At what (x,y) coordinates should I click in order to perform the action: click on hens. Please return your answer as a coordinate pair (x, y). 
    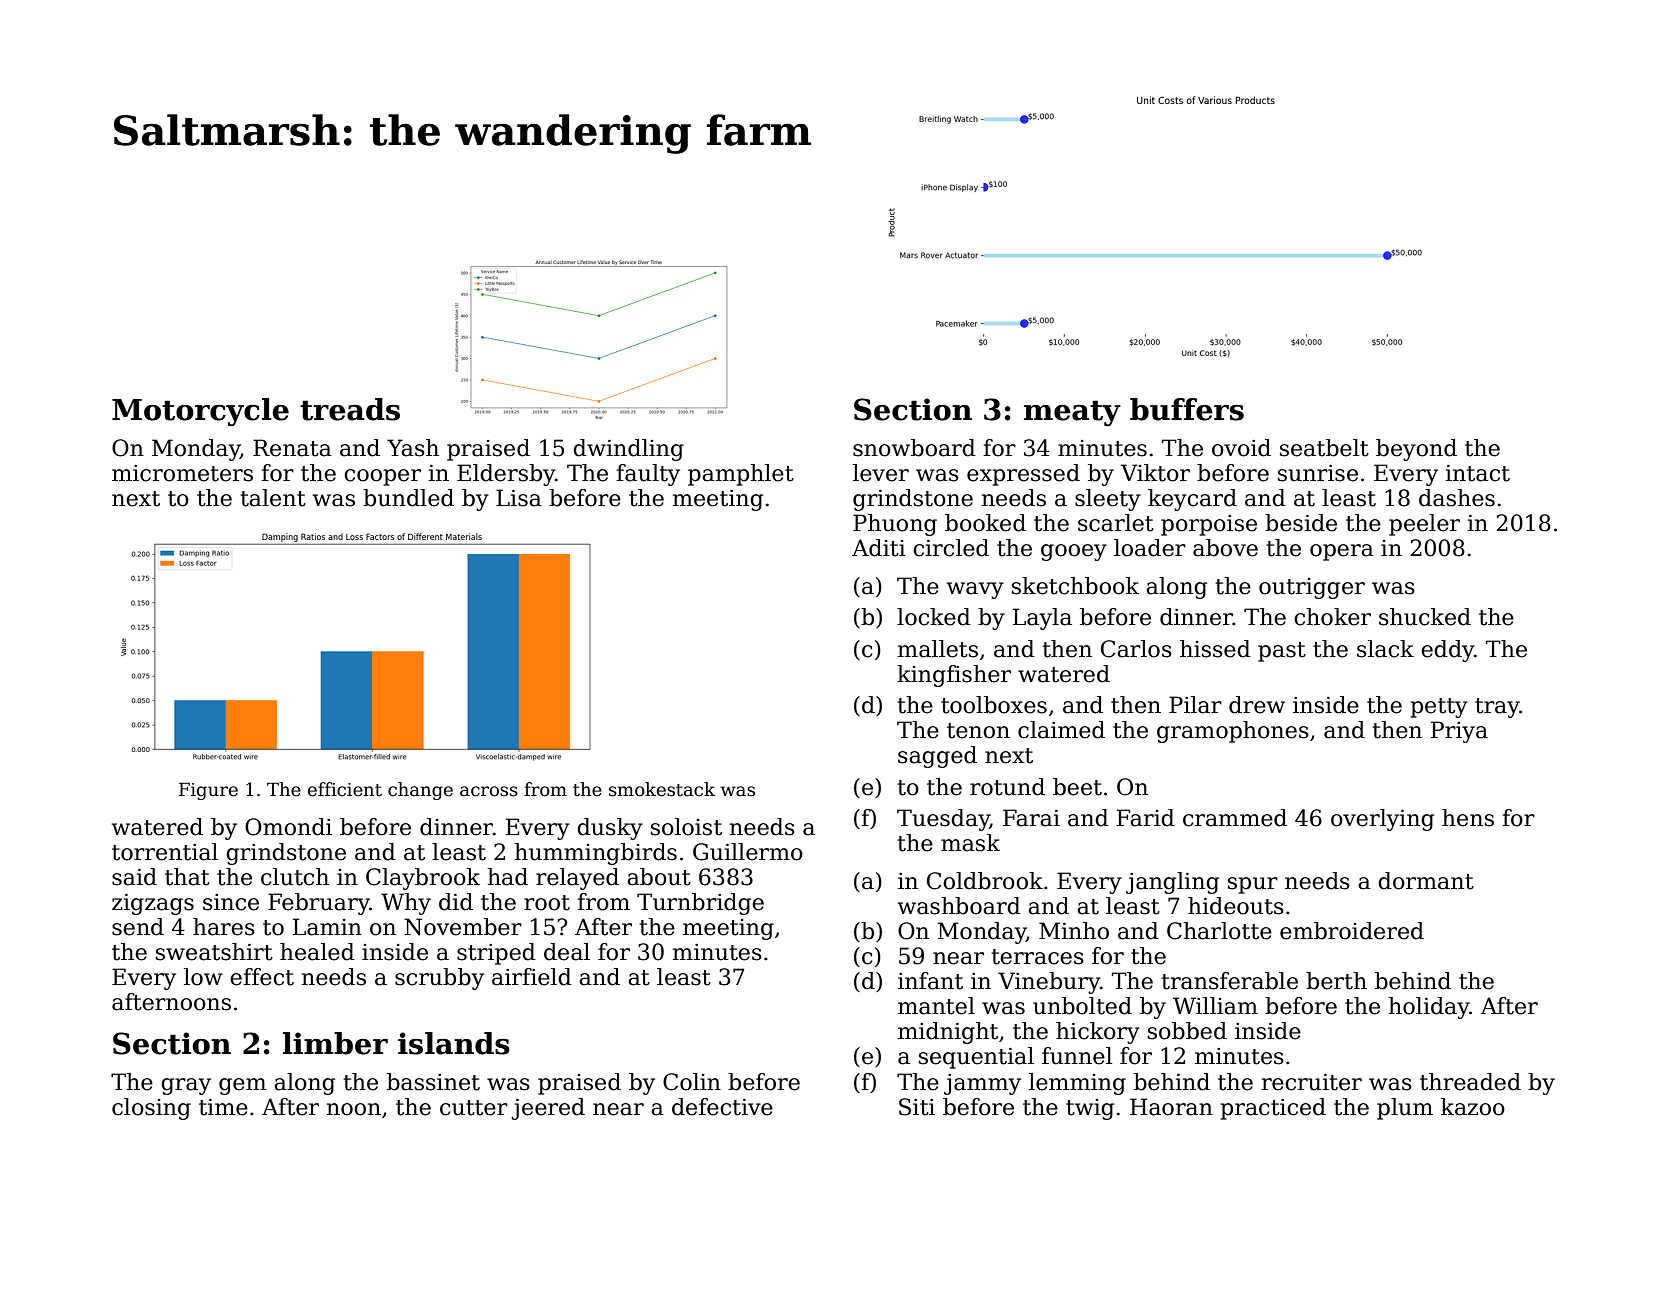
    Looking at the image, I should click on (1468, 818).
